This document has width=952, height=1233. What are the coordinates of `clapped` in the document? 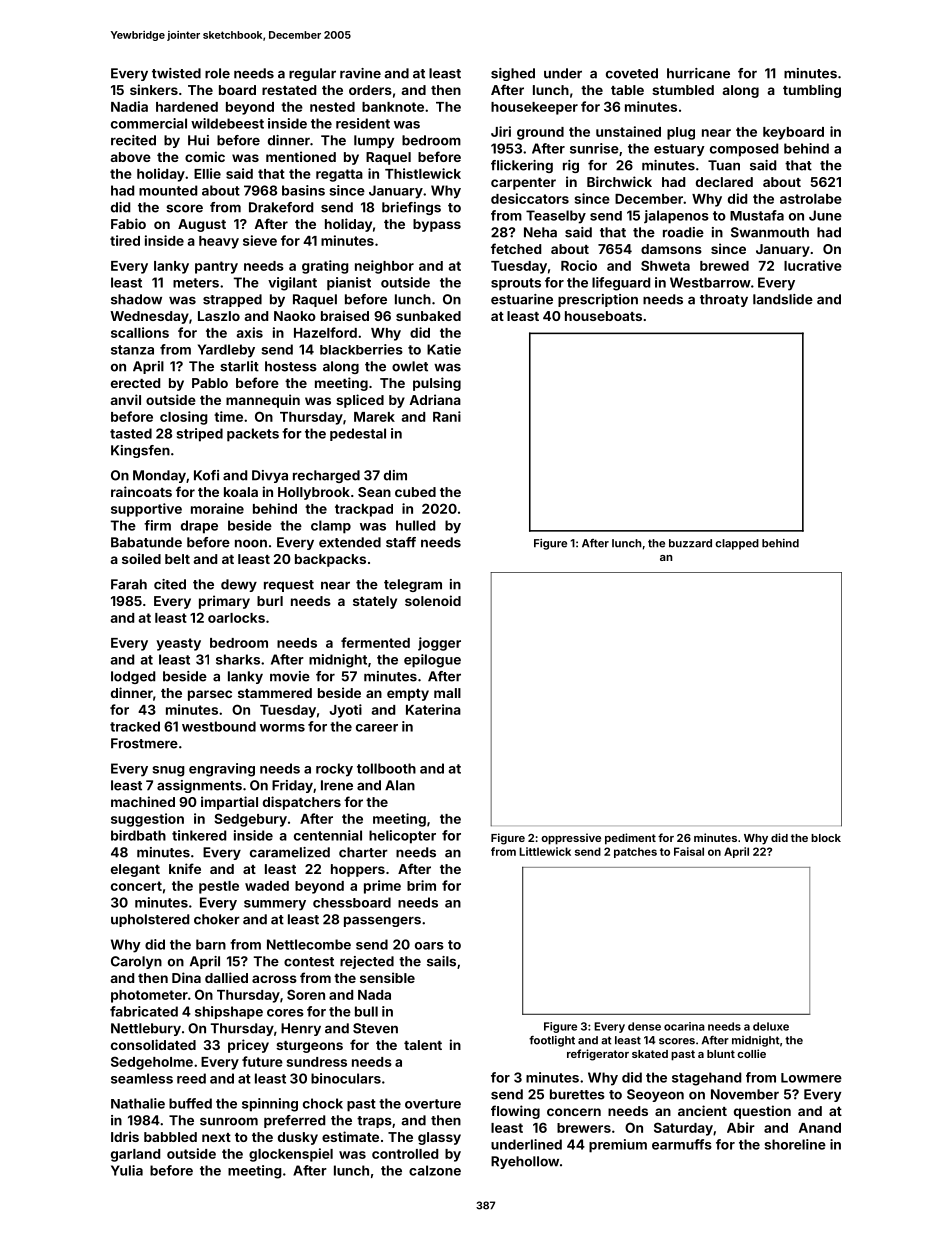 It's located at (737, 544).
